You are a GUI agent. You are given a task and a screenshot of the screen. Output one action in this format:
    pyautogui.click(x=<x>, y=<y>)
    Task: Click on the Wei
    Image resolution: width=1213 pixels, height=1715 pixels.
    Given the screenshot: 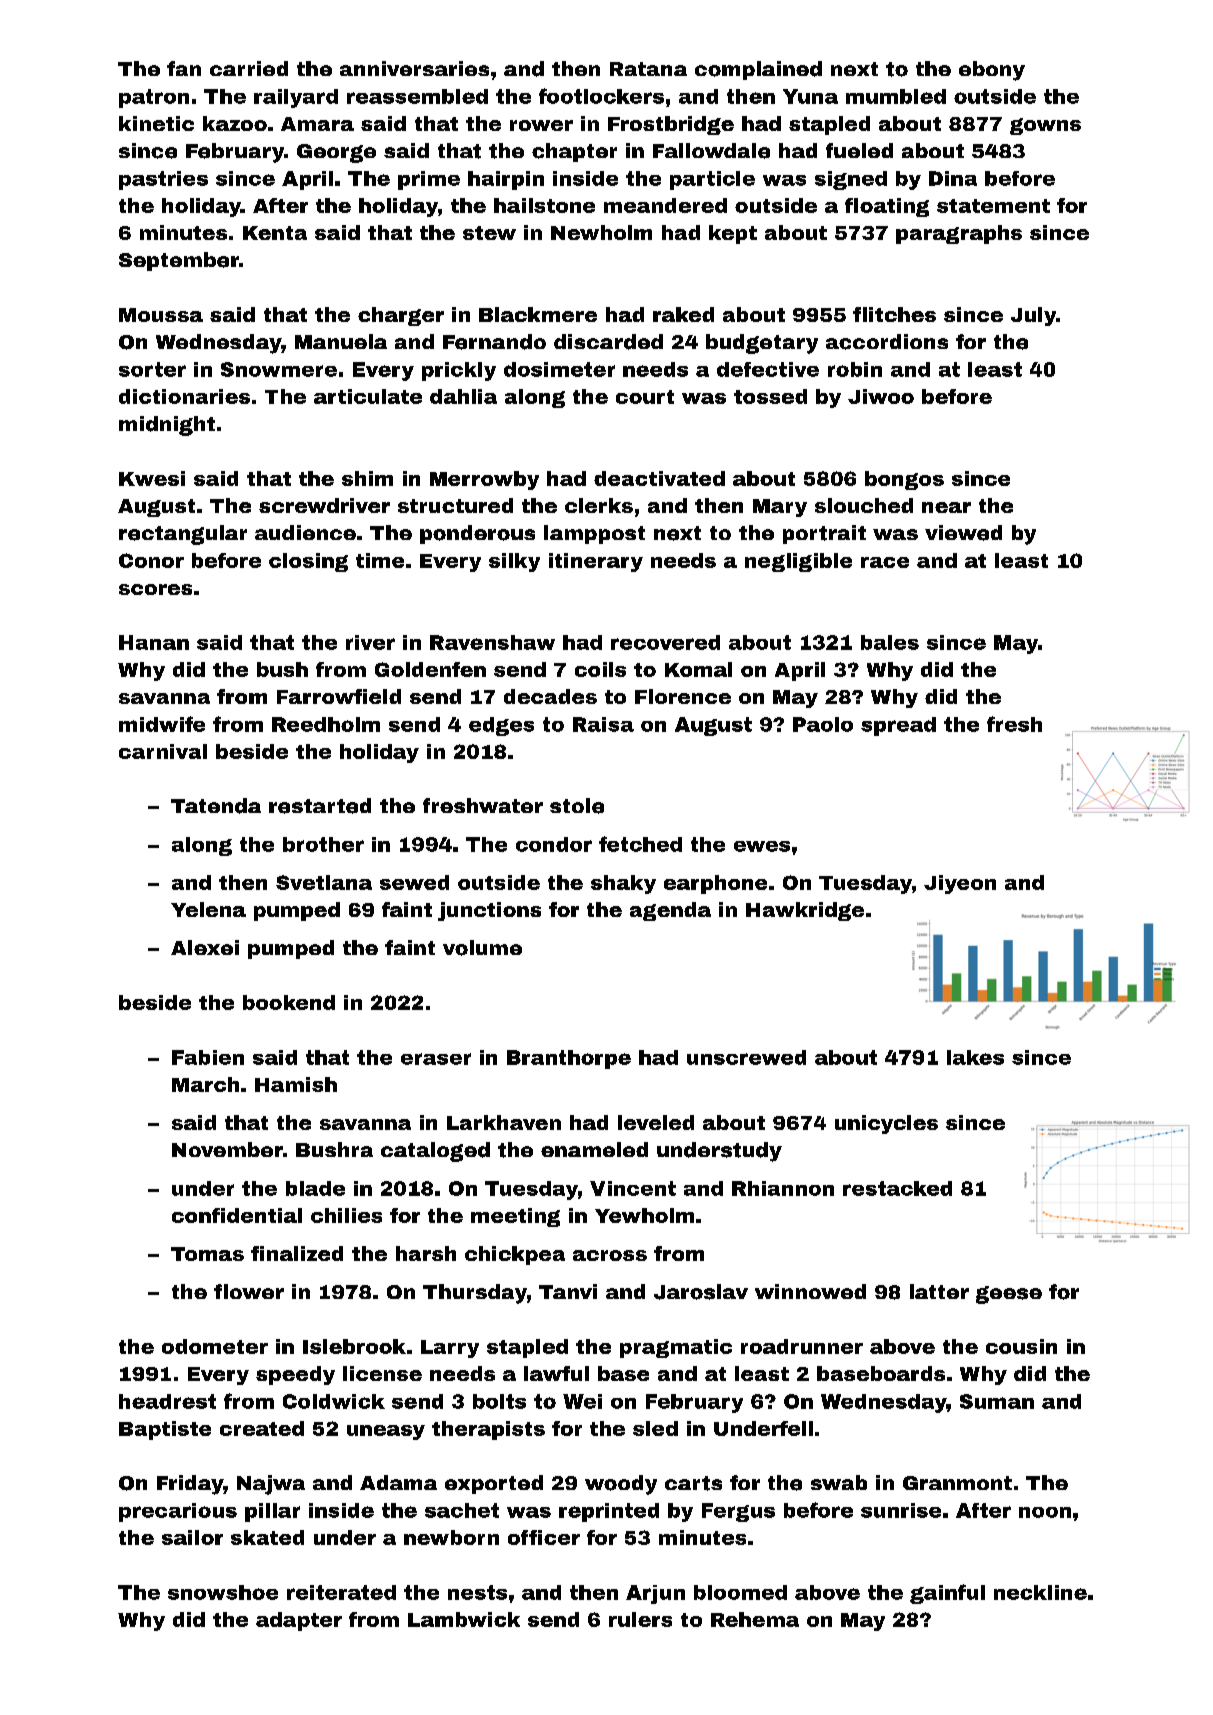 What is the action you would take?
    pyautogui.click(x=582, y=1401)
